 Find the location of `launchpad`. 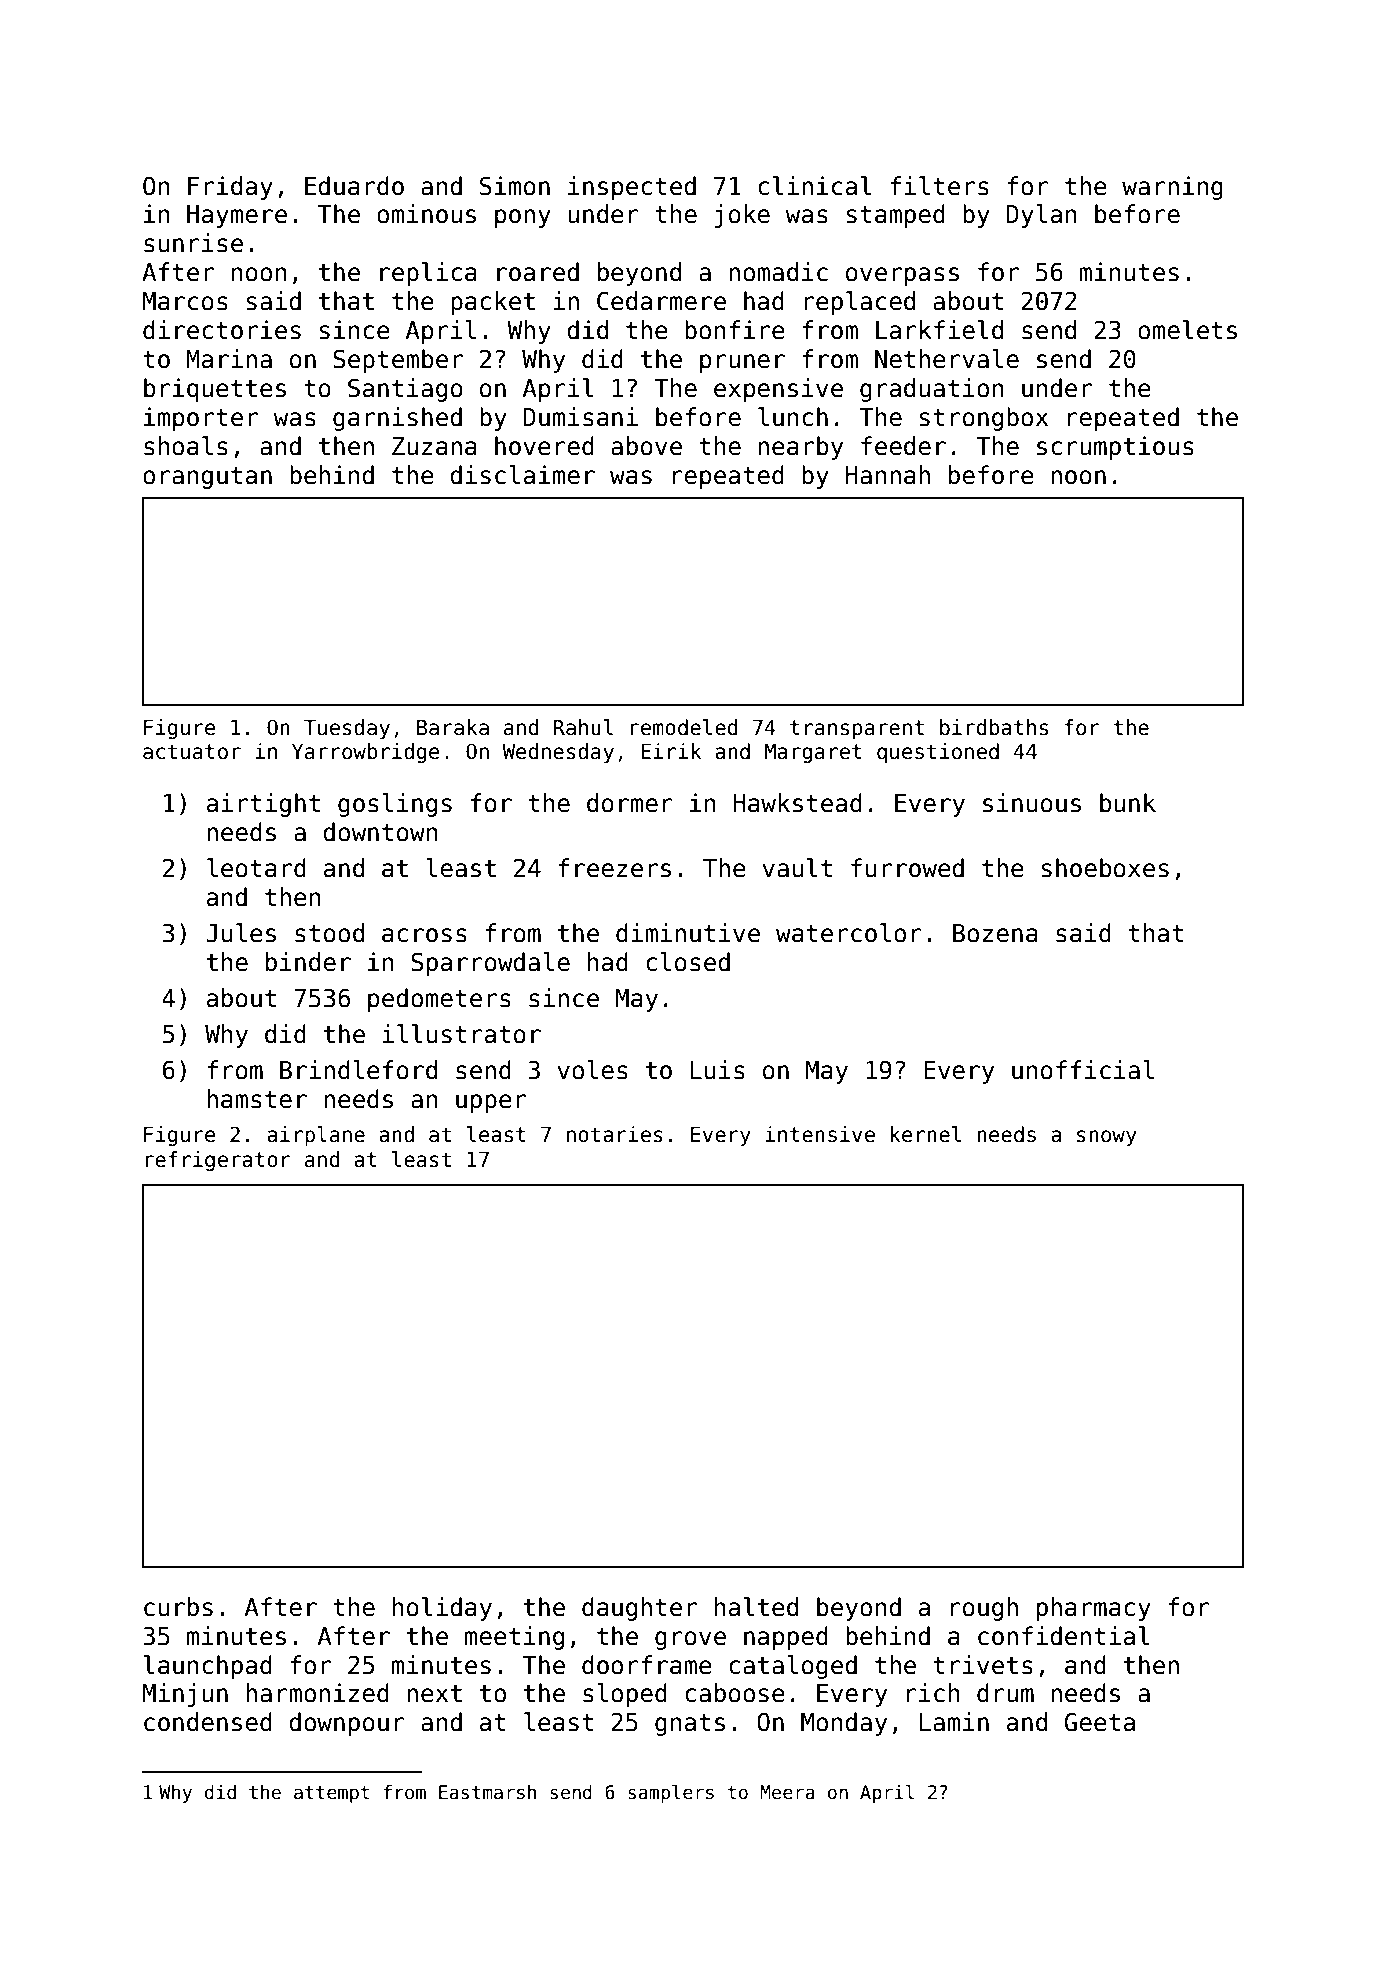

launchpad is located at coordinates (208, 1667).
